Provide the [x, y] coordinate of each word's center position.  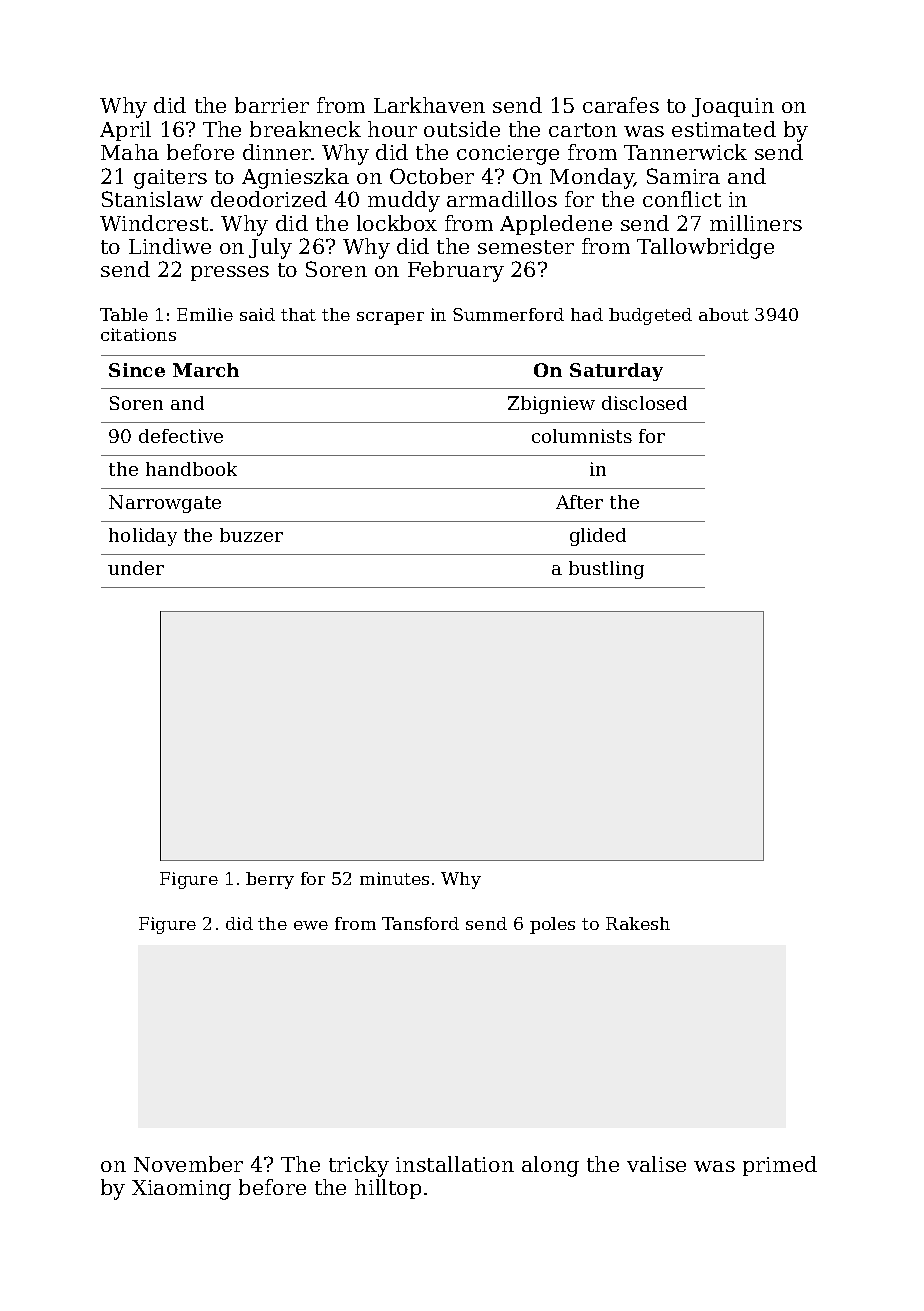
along [550, 1166]
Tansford [420, 923]
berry [270, 880]
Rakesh [638, 923]
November [188, 1164]
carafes [621, 105]
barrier [272, 105]
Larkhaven [429, 105]
